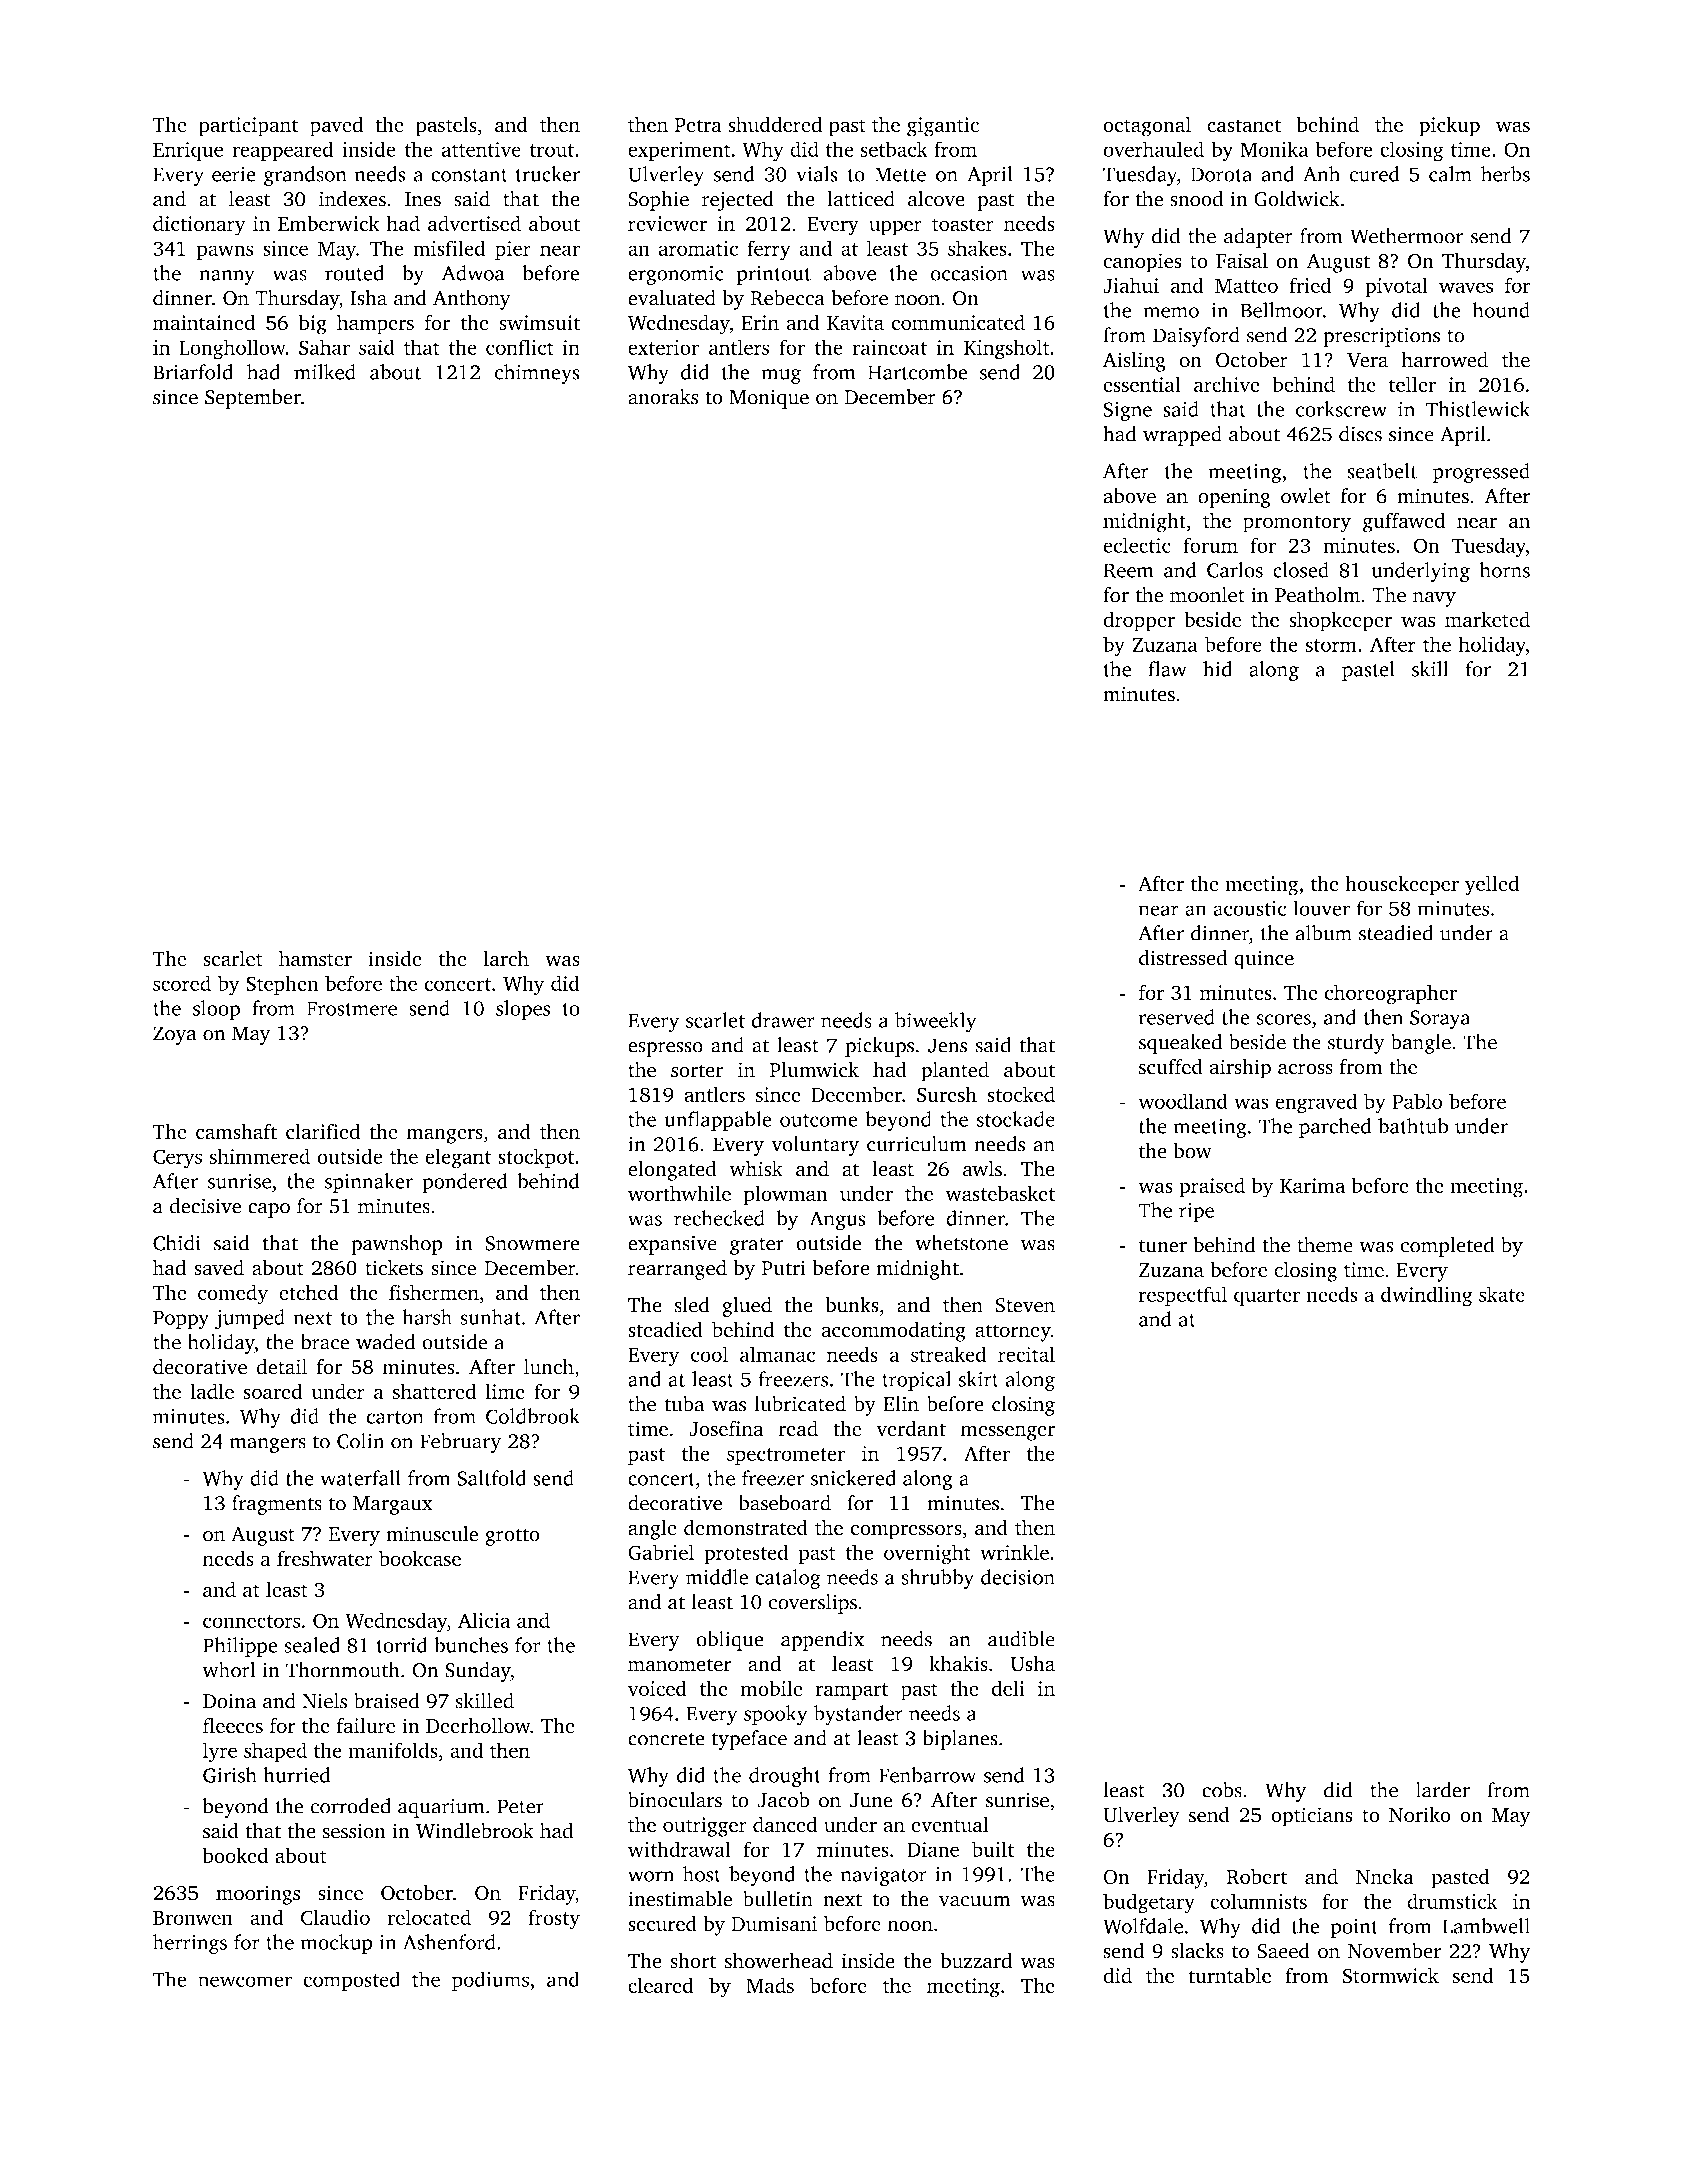 This document has height=2178, width=1683. I want to click on slopes, so click(523, 1010).
